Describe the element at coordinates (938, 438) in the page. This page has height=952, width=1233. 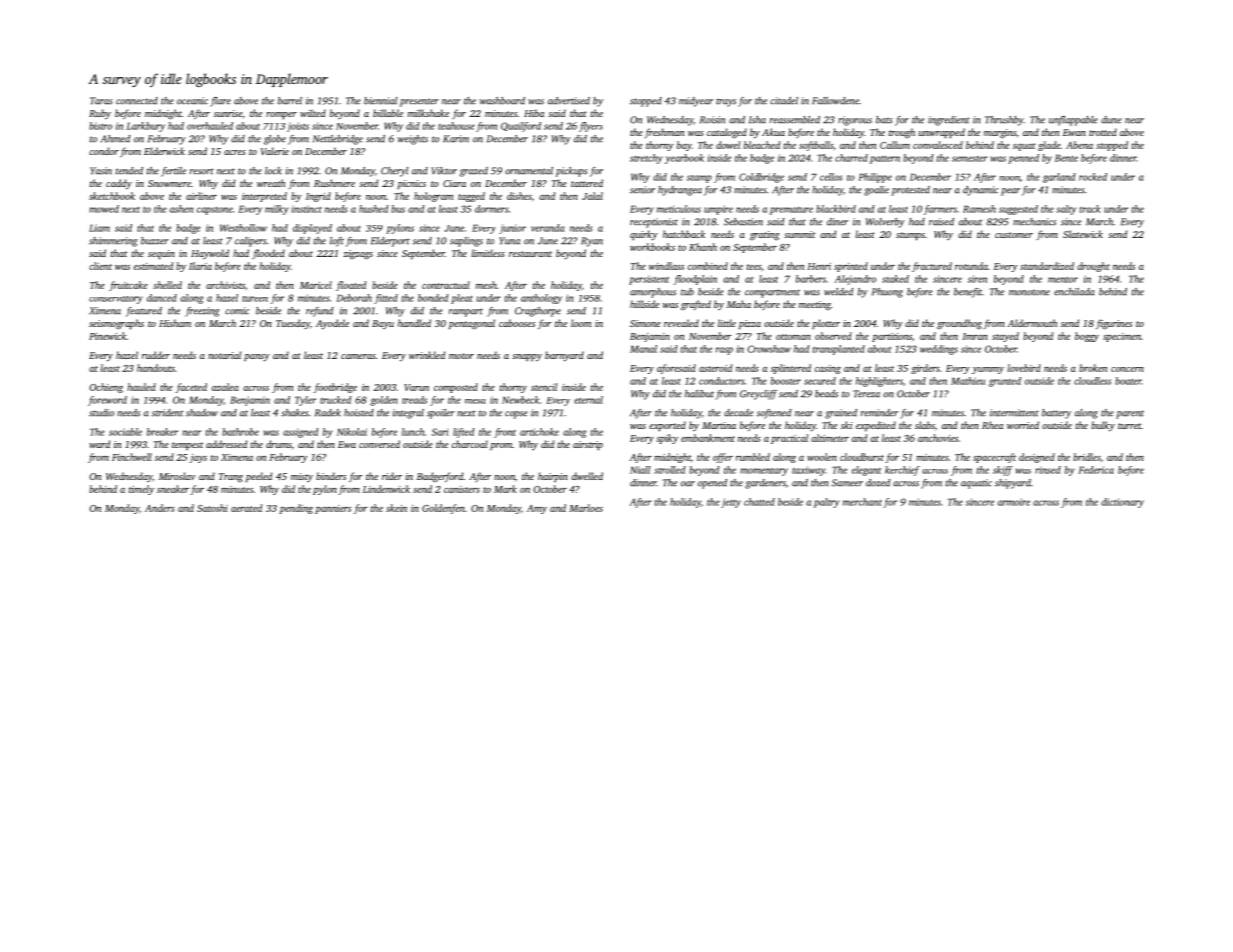
I see `anchovies` at that location.
